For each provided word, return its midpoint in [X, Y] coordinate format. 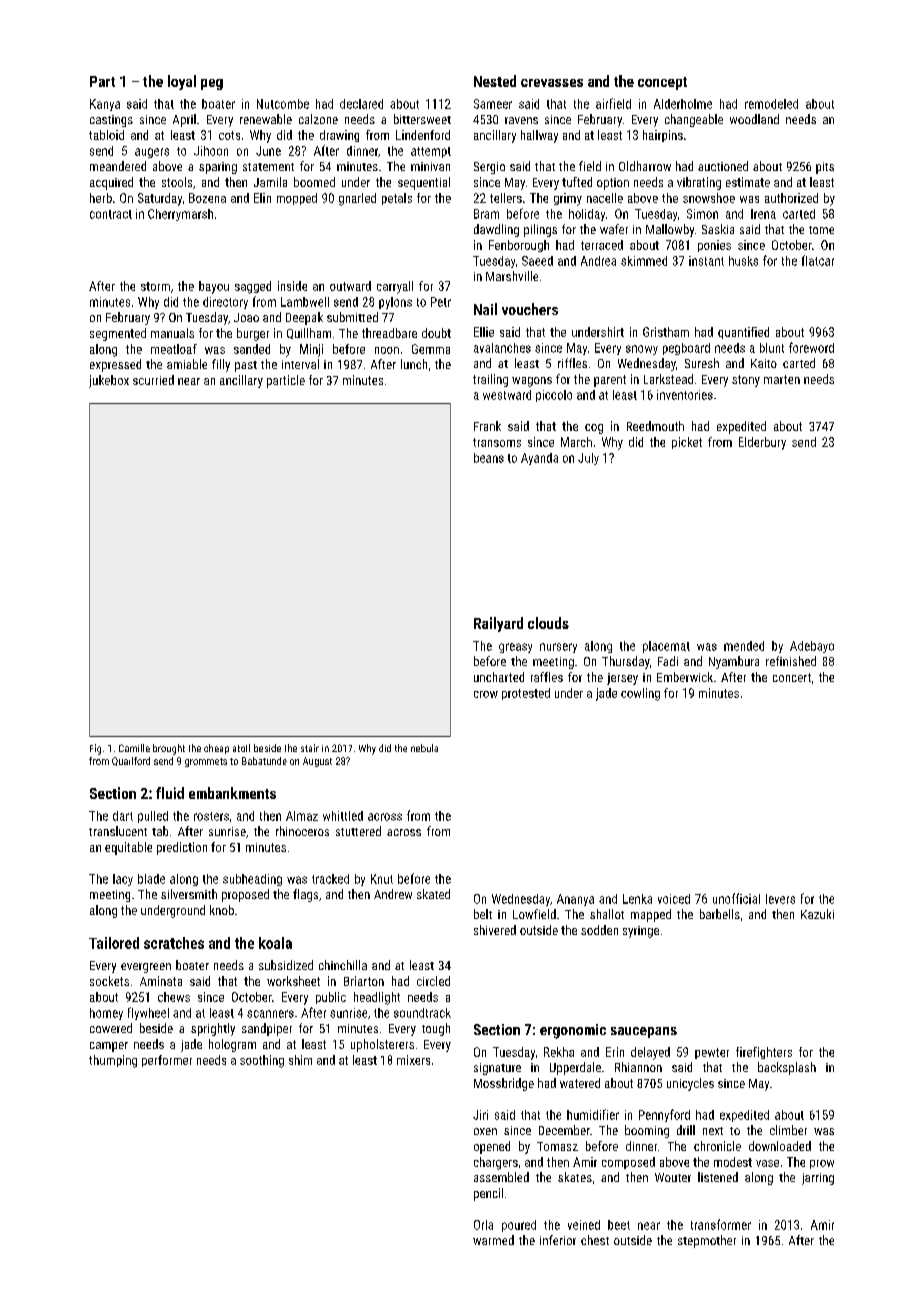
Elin [262, 198]
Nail [485, 309]
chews [174, 997]
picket [687, 443]
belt [483, 914]
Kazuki [817, 914]
